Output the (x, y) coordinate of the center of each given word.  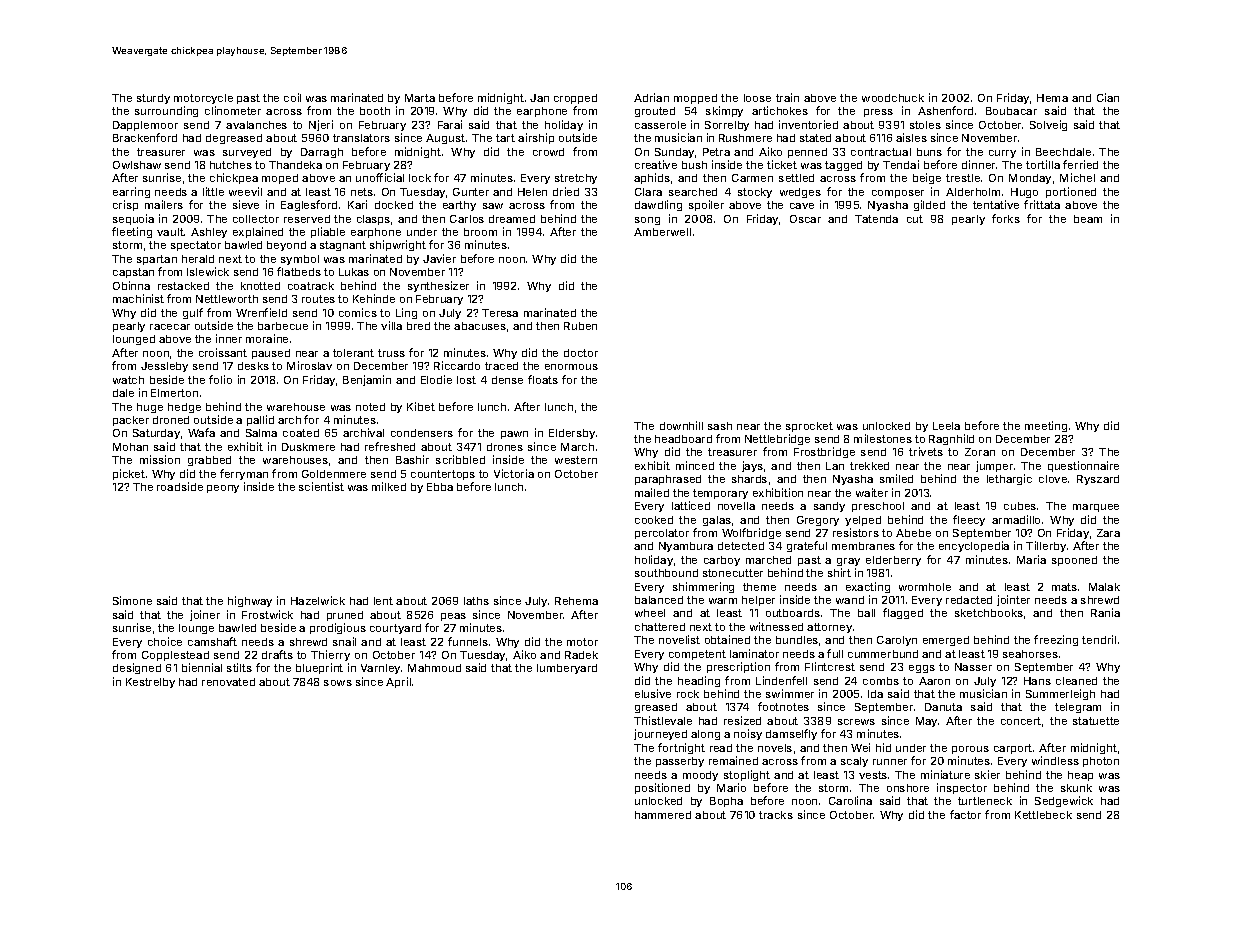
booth (375, 111)
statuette (1096, 721)
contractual (881, 152)
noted (370, 407)
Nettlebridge (777, 439)
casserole (660, 125)
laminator (754, 653)
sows (338, 683)
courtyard (395, 629)
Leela (946, 426)
